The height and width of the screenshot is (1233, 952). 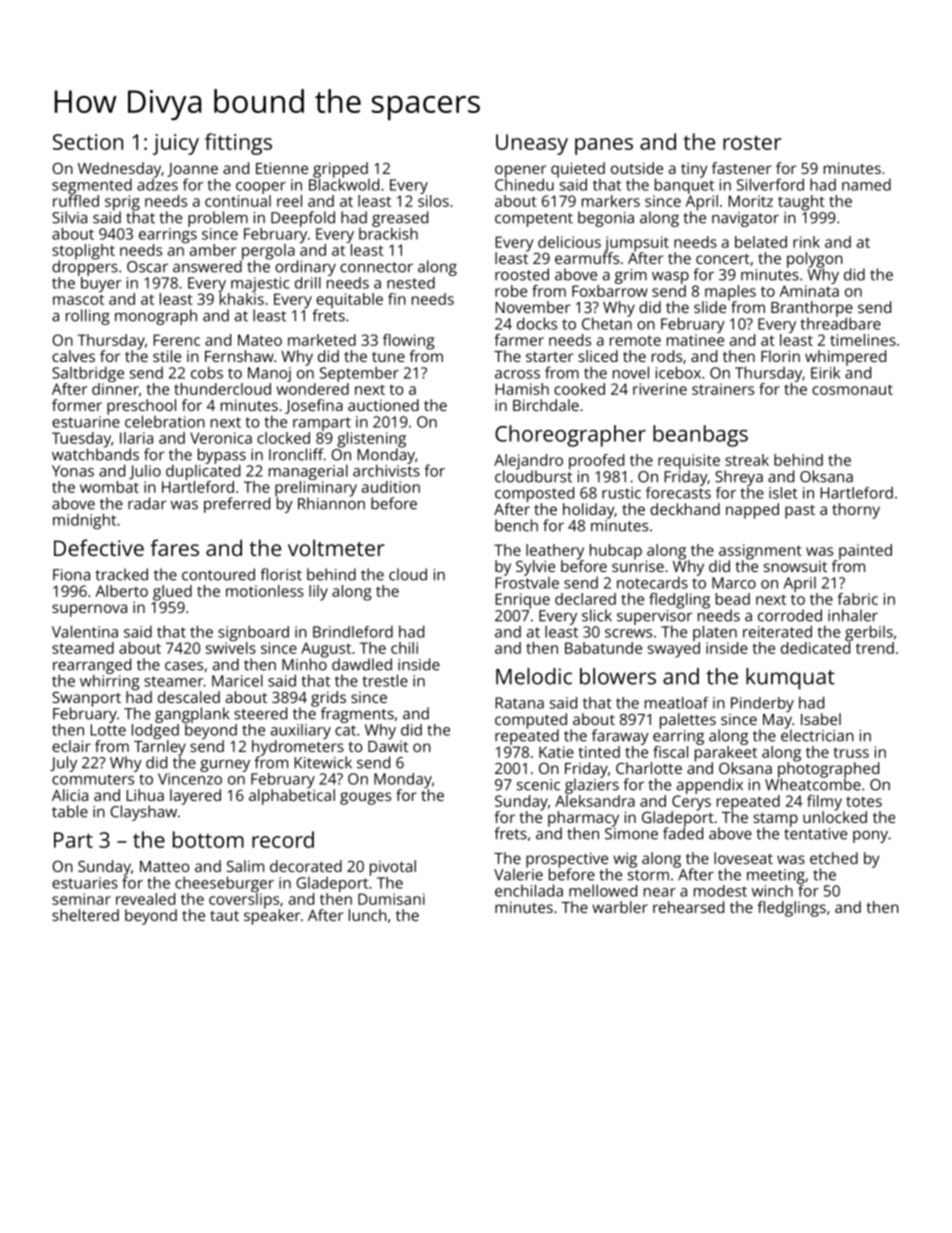 I want to click on revealed, so click(x=145, y=899).
